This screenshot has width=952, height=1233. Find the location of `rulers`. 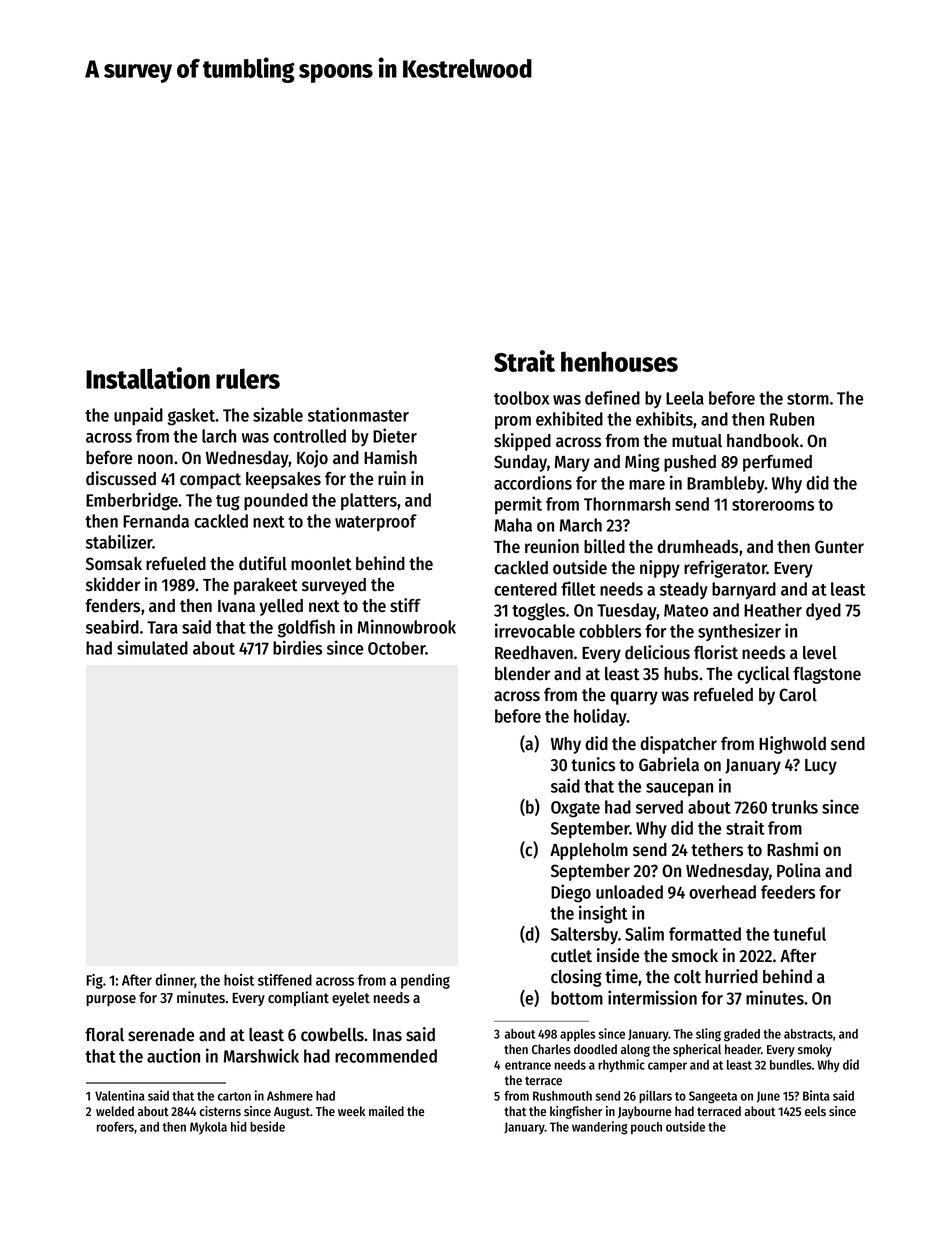

rulers is located at coordinates (248, 378).
